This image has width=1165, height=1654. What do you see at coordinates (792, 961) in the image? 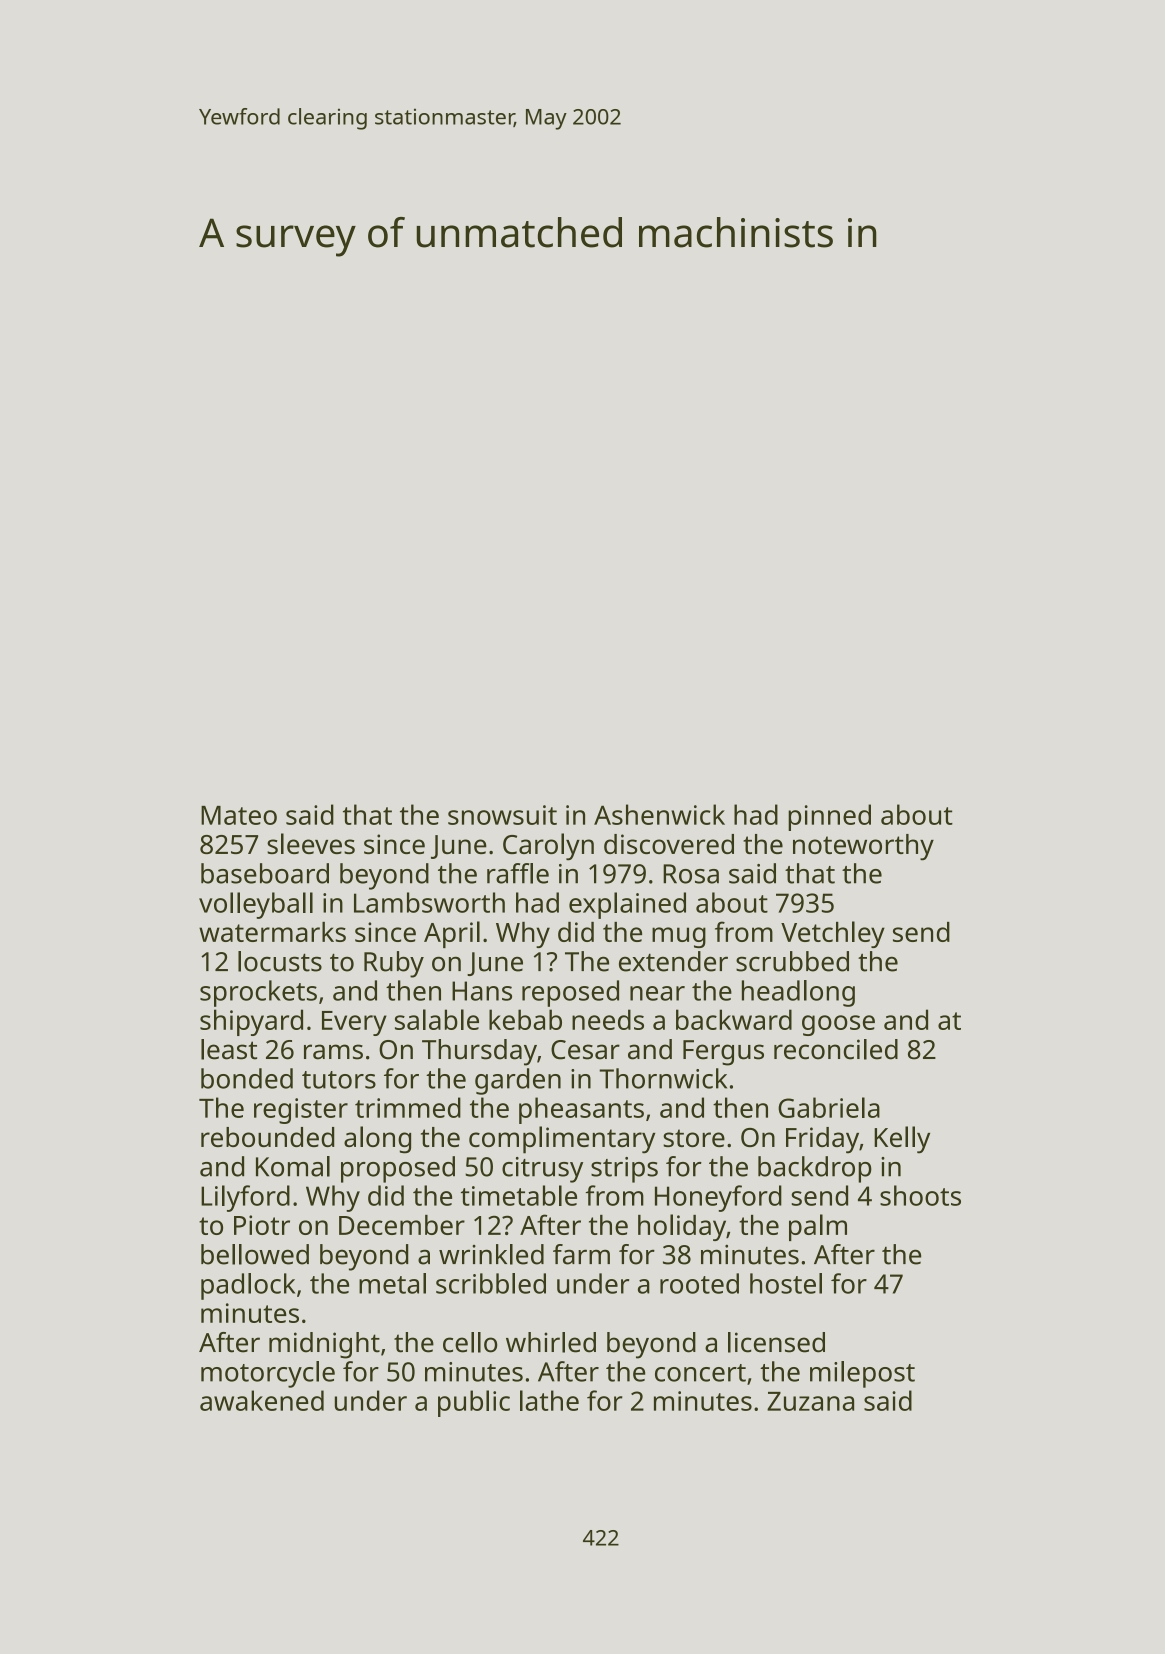
I see `scrubbed` at bounding box center [792, 961].
